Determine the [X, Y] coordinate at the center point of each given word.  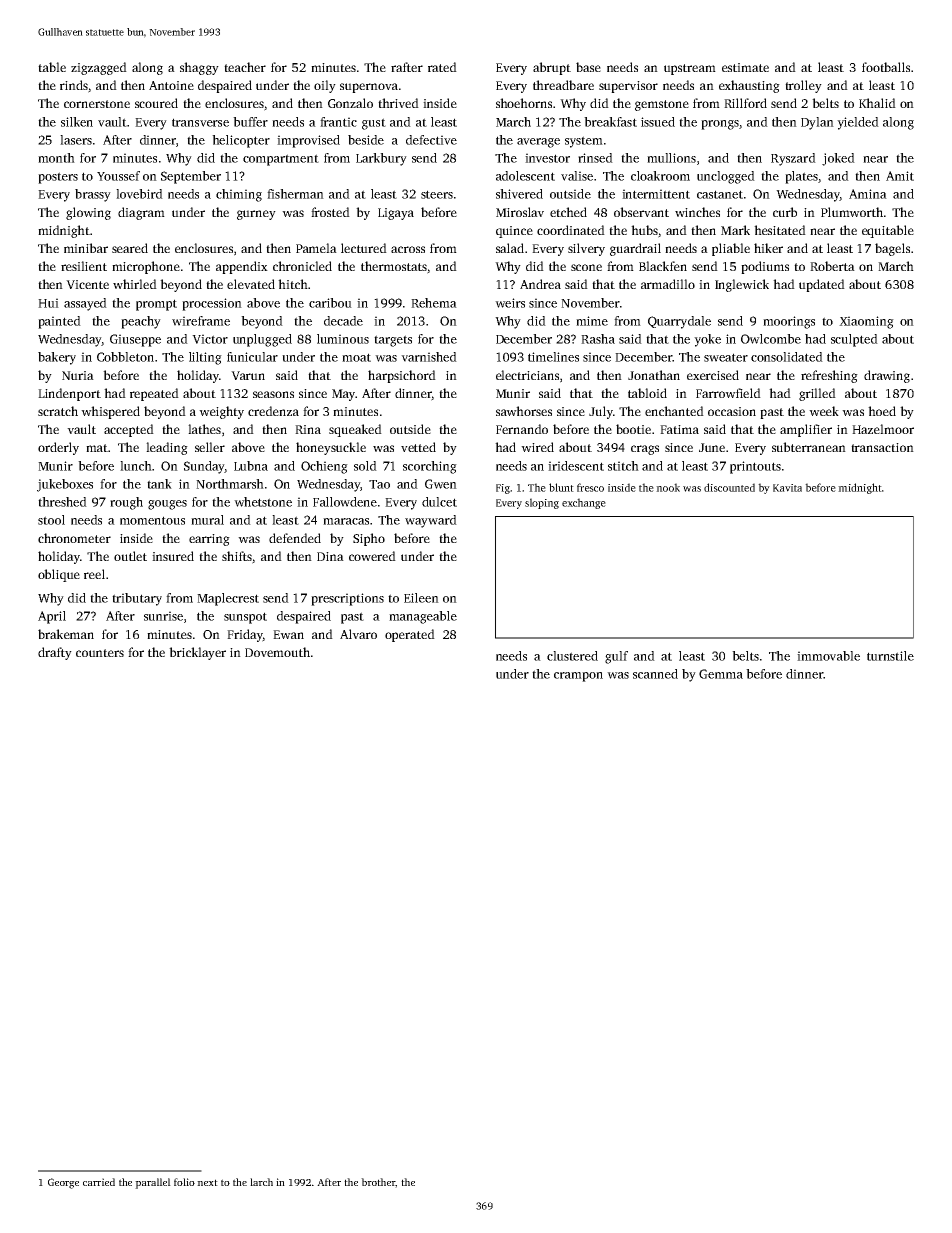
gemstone [662, 105]
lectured [364, 248]
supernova [369, 88]
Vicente [87, 284]
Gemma [721, 674]
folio [184, 1182]
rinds [74, 85]
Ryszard [793, 159]
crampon [578, 677]
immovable [828, 656]
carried [99, 1182]
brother [378, 1182]
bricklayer [197, 653]
